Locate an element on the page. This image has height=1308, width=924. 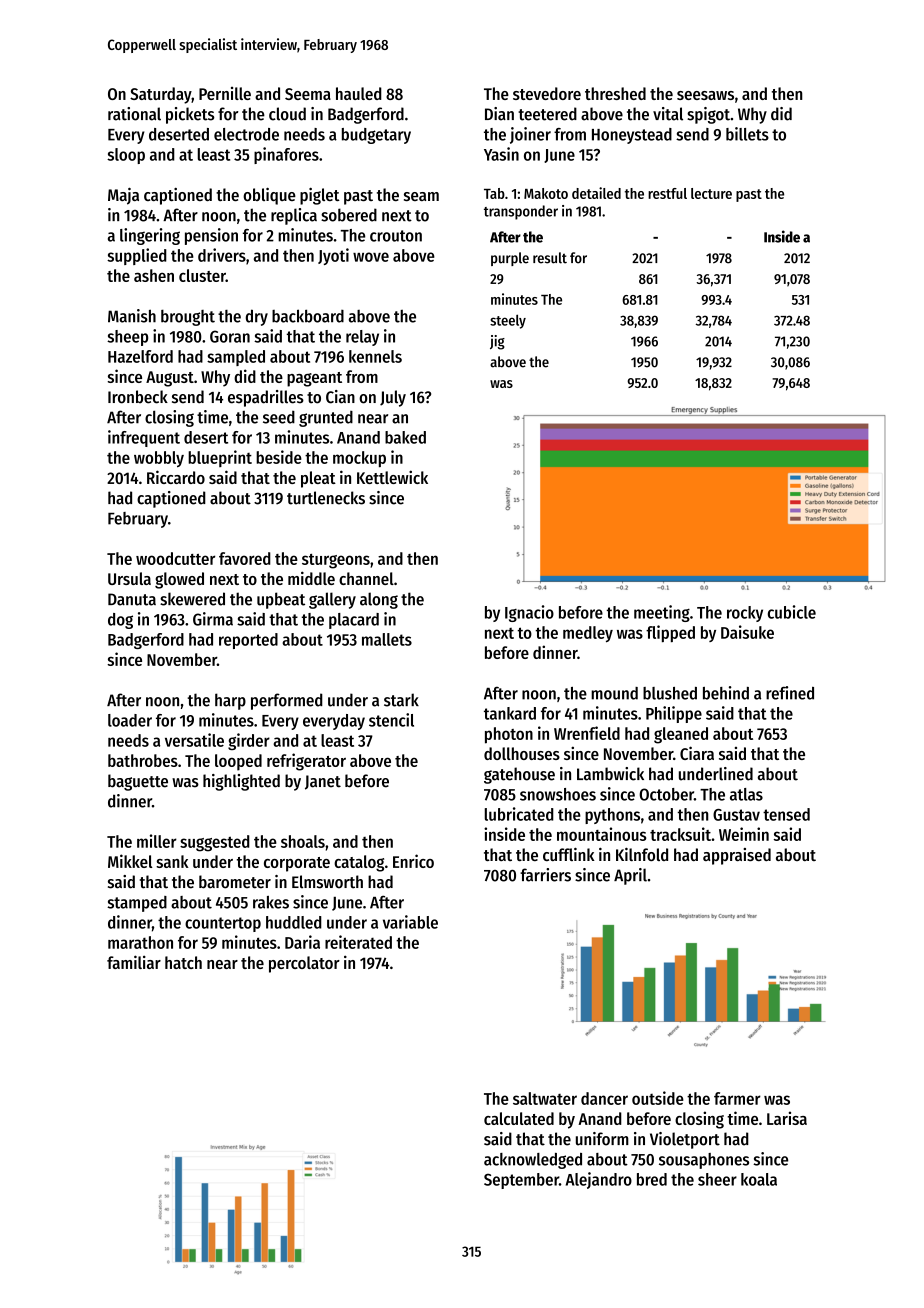
meeting is located at coordinates (662, 613).
